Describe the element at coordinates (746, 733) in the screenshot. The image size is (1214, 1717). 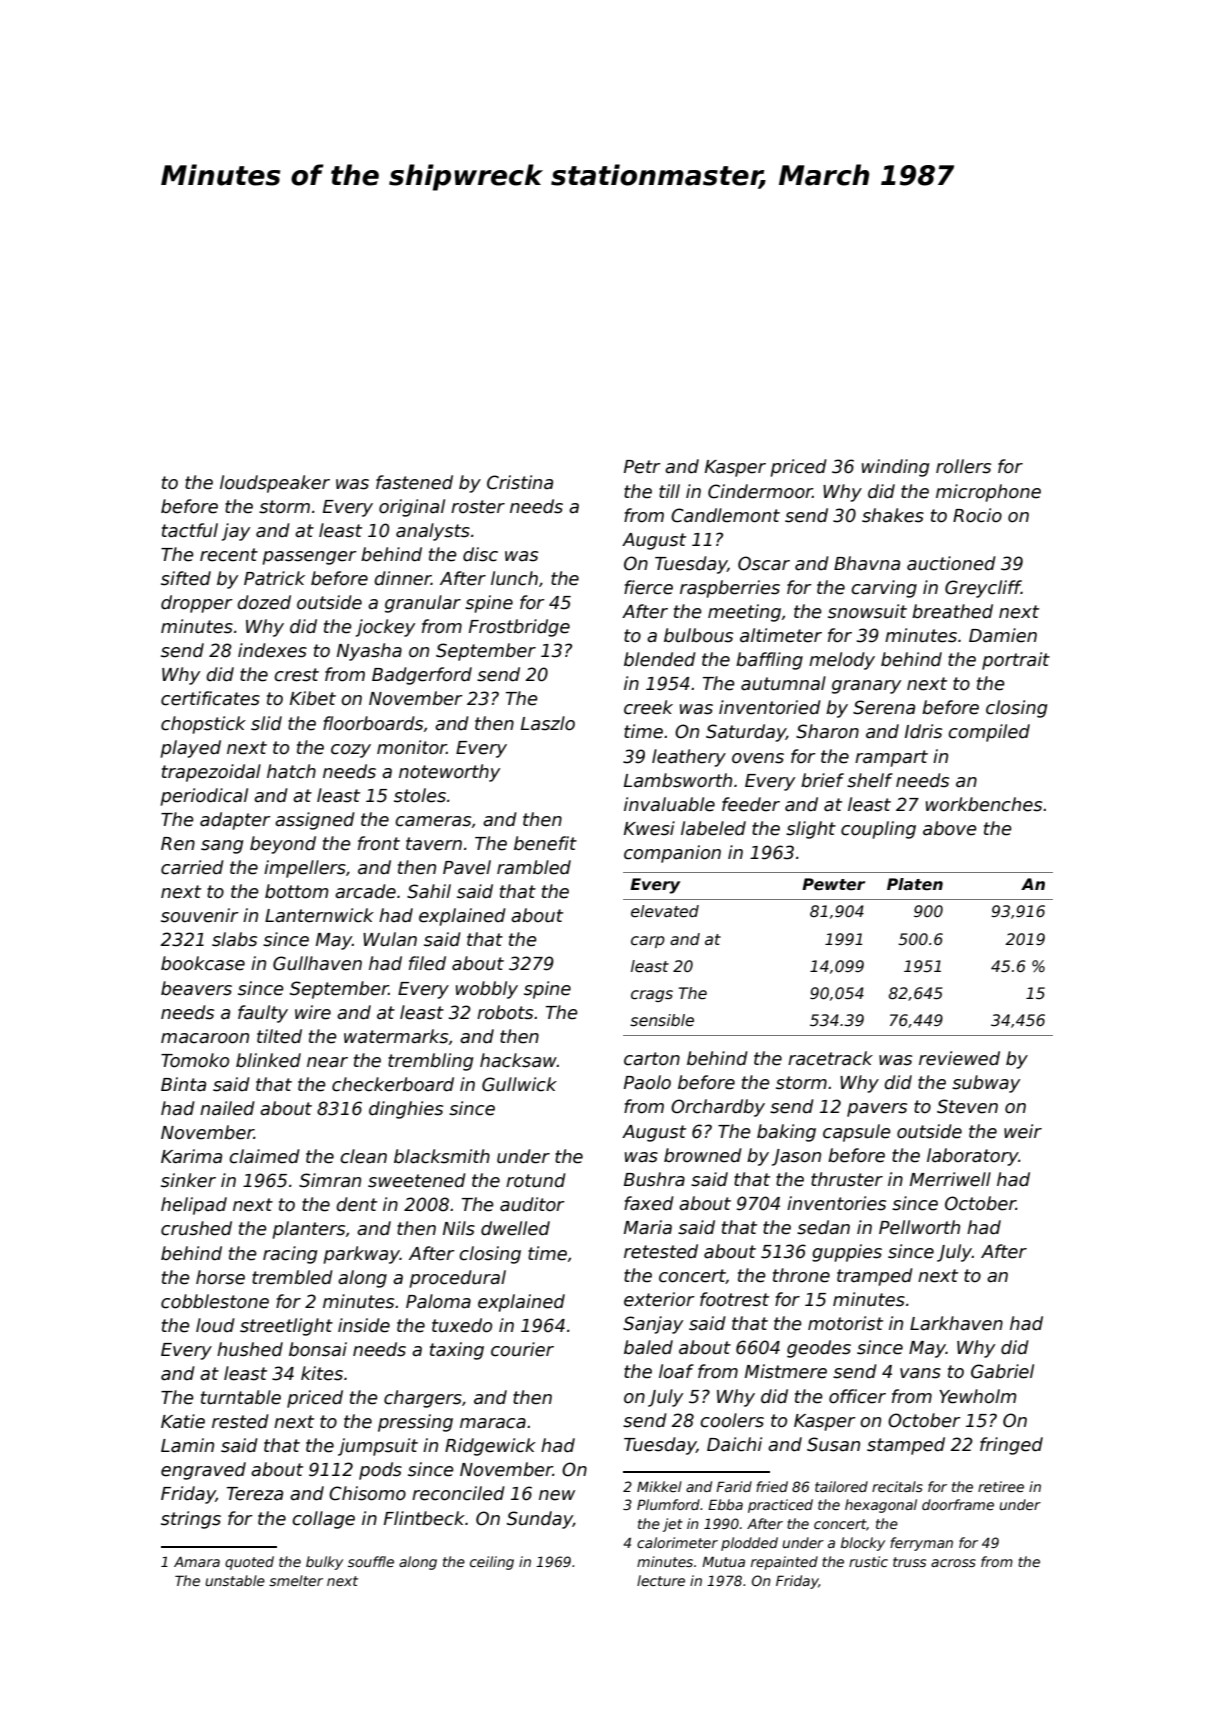
I see `Saturday` at that location.
